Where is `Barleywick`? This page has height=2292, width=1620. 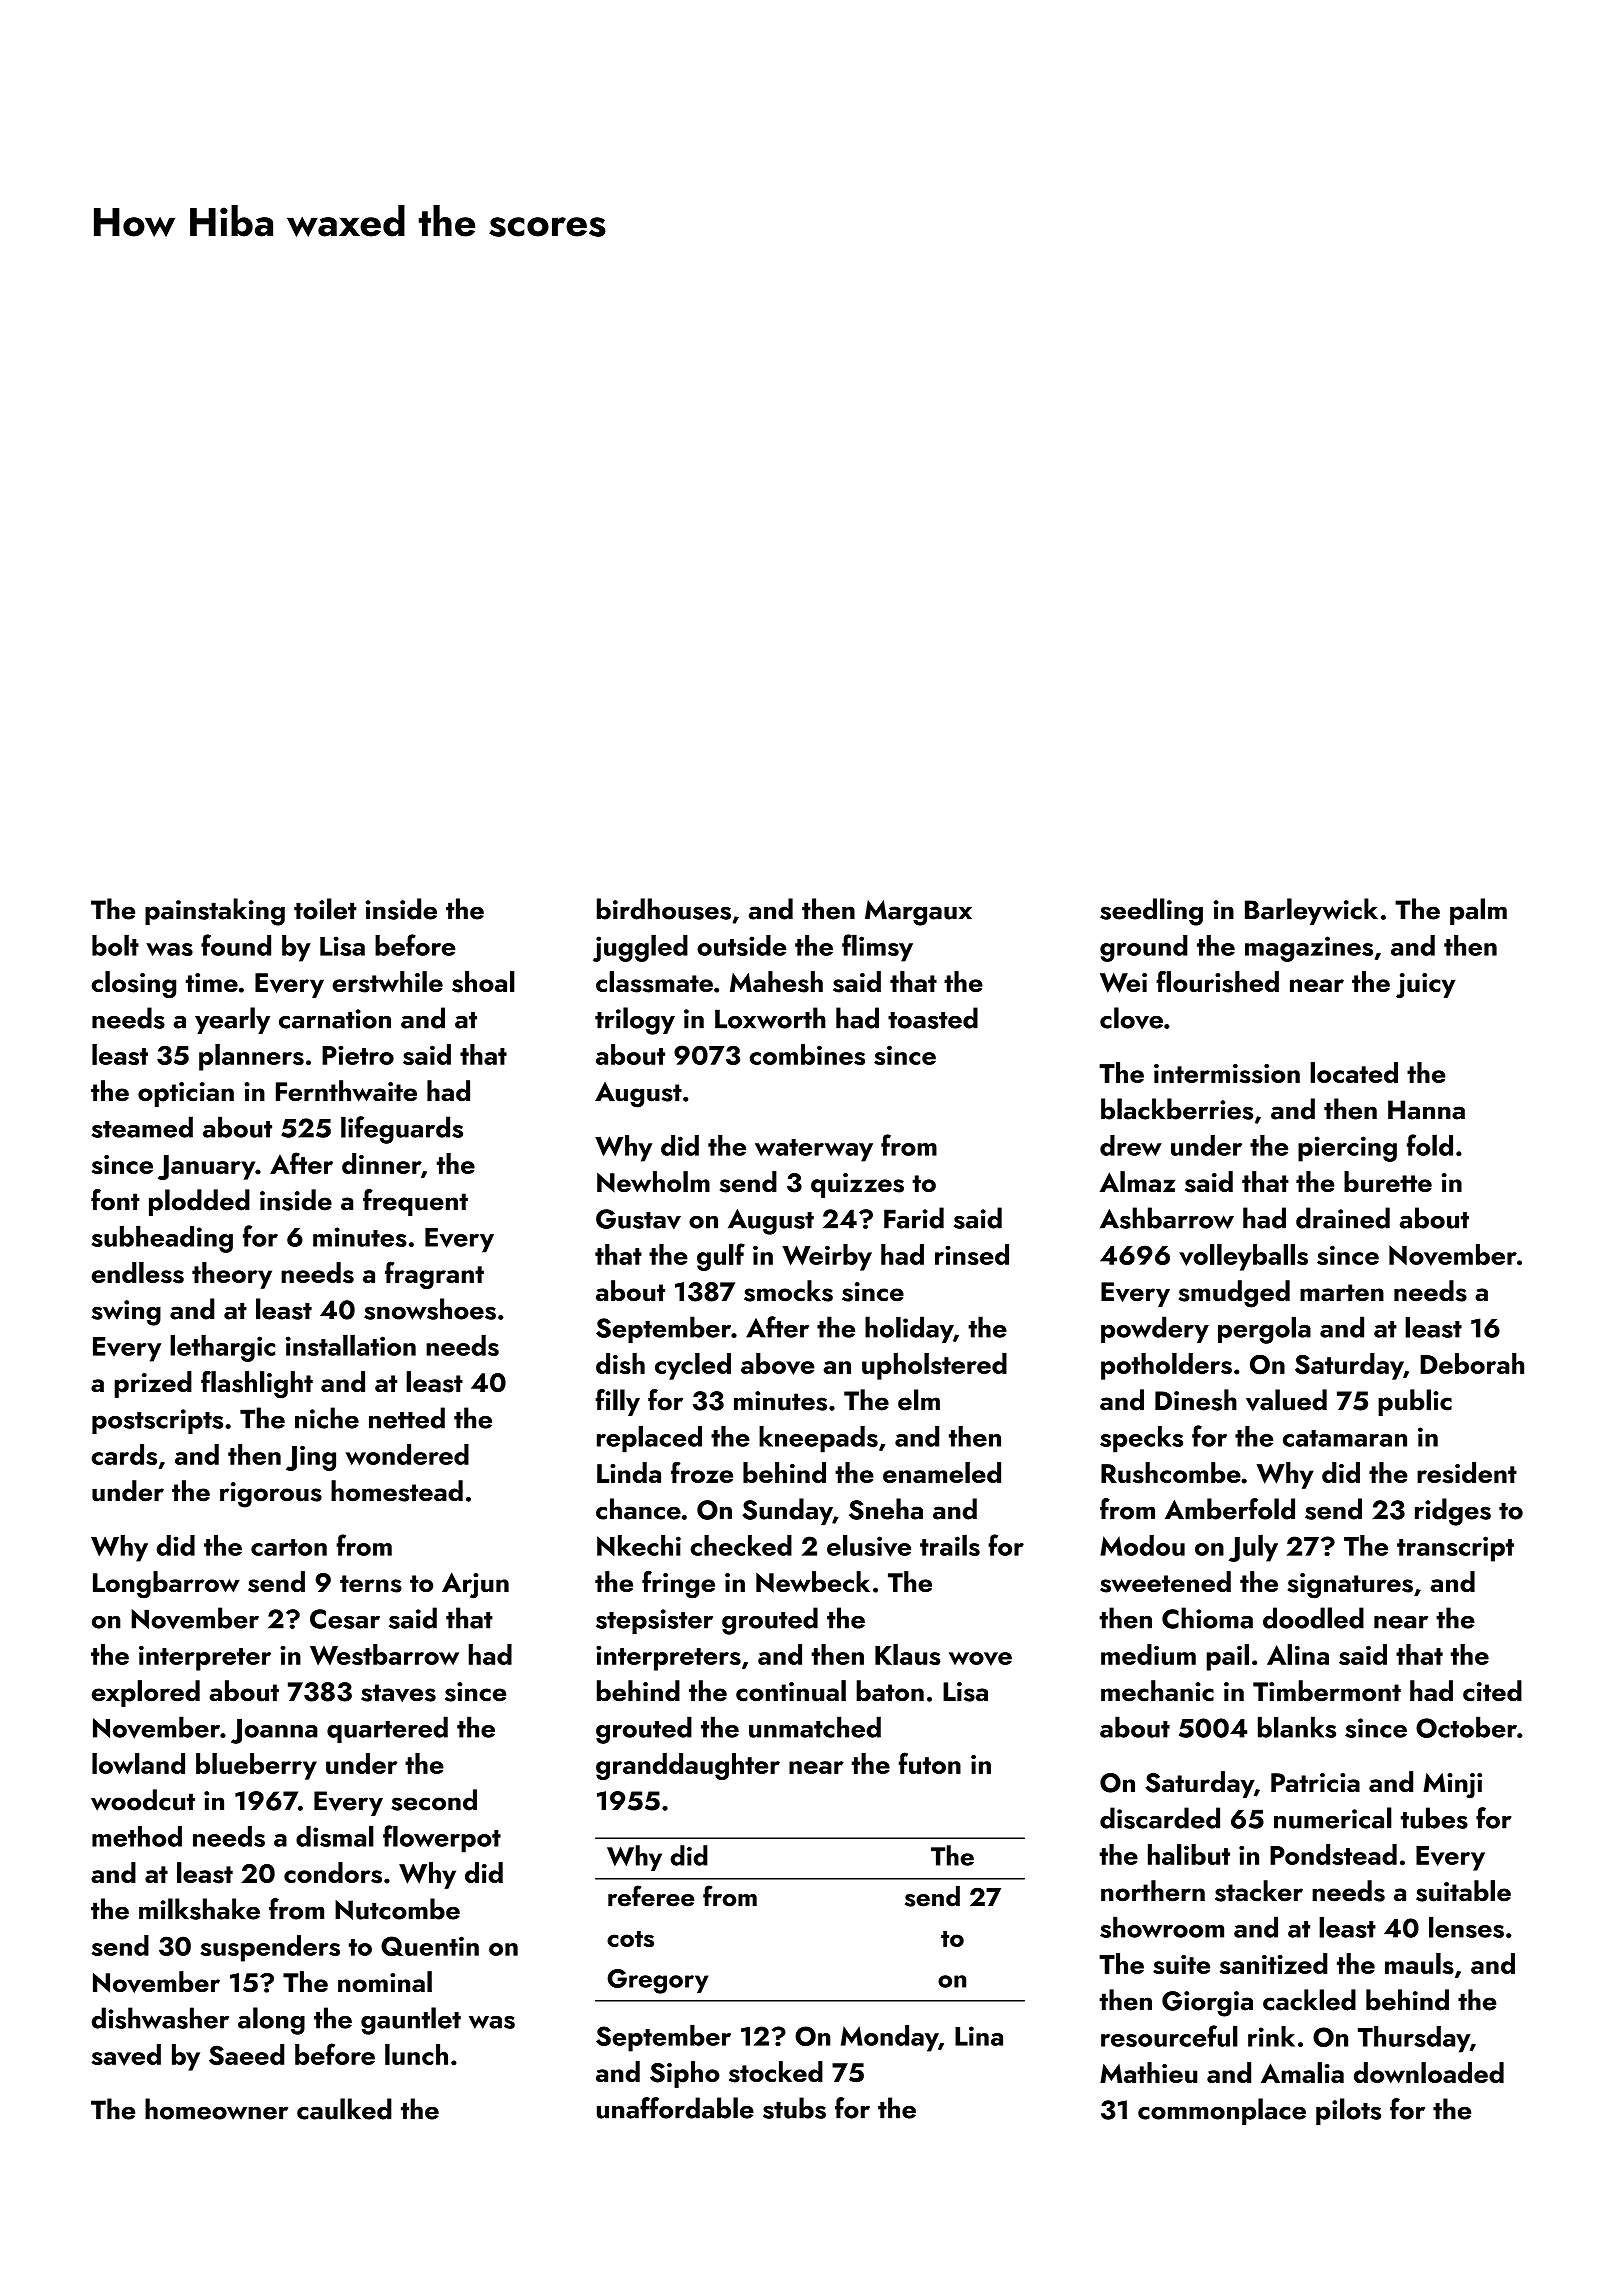
Barleywick is located at coordinates (1311, 911).
